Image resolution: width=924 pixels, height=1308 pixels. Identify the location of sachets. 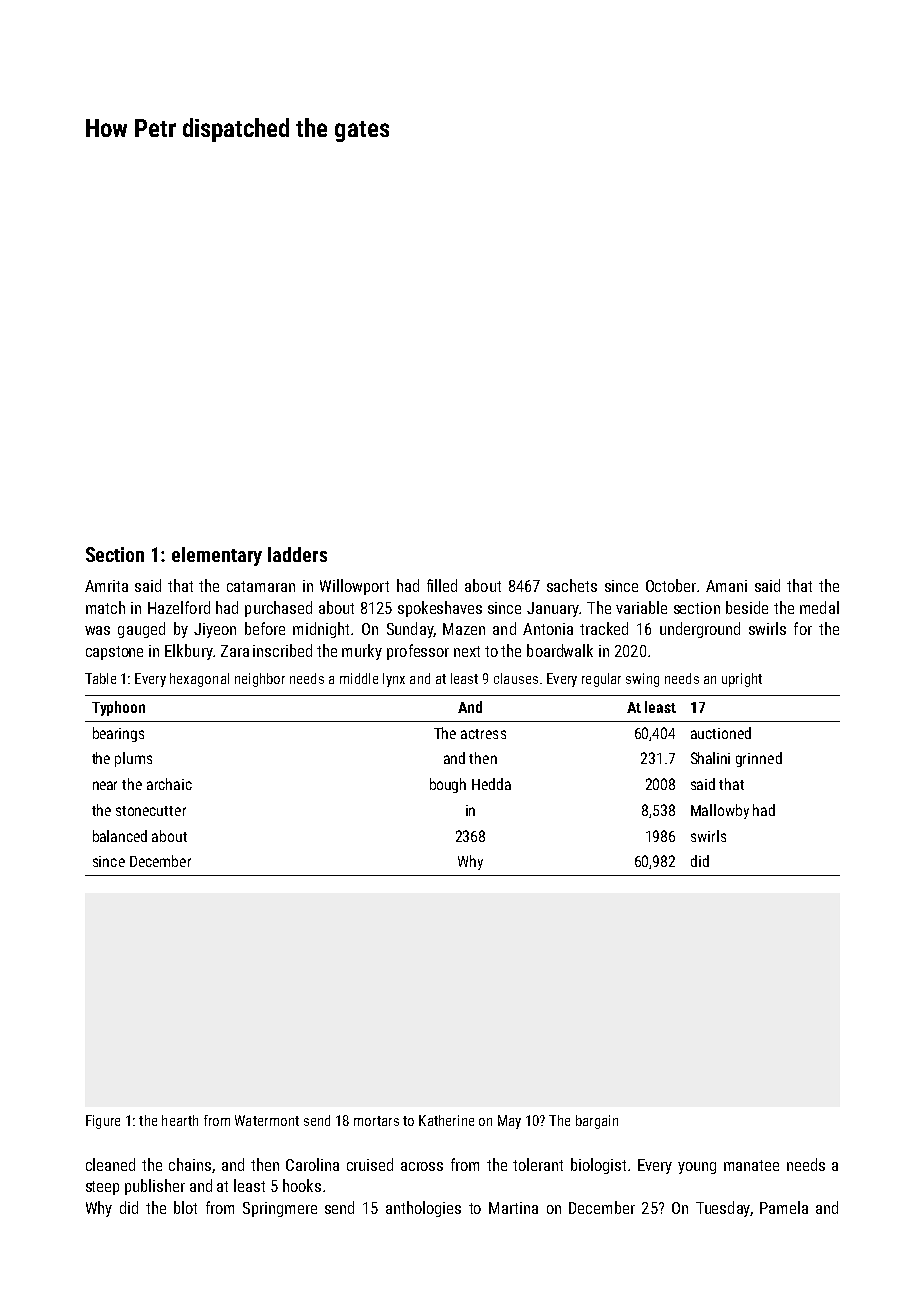
(572, 585).
